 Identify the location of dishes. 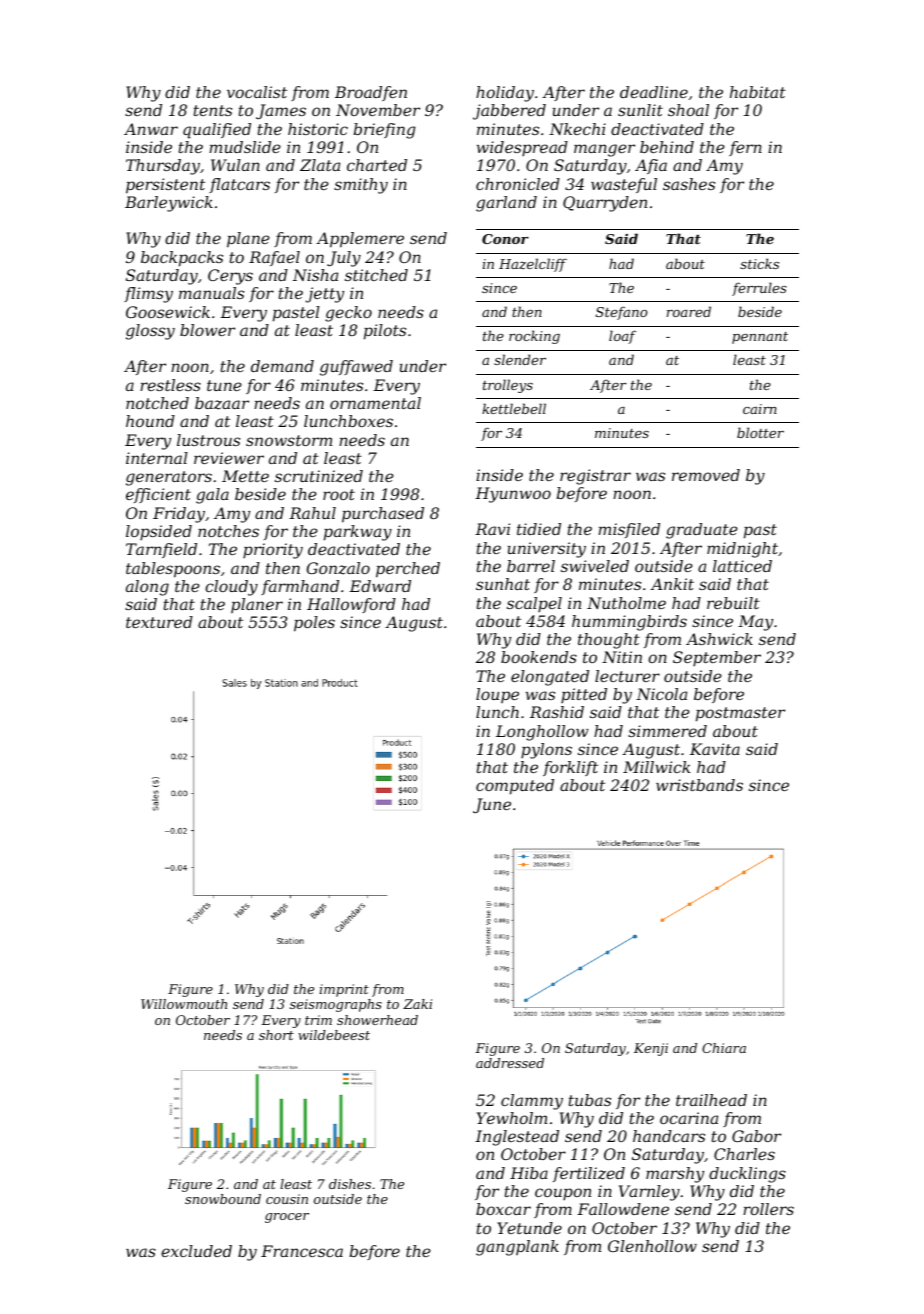
(350, 1184).
